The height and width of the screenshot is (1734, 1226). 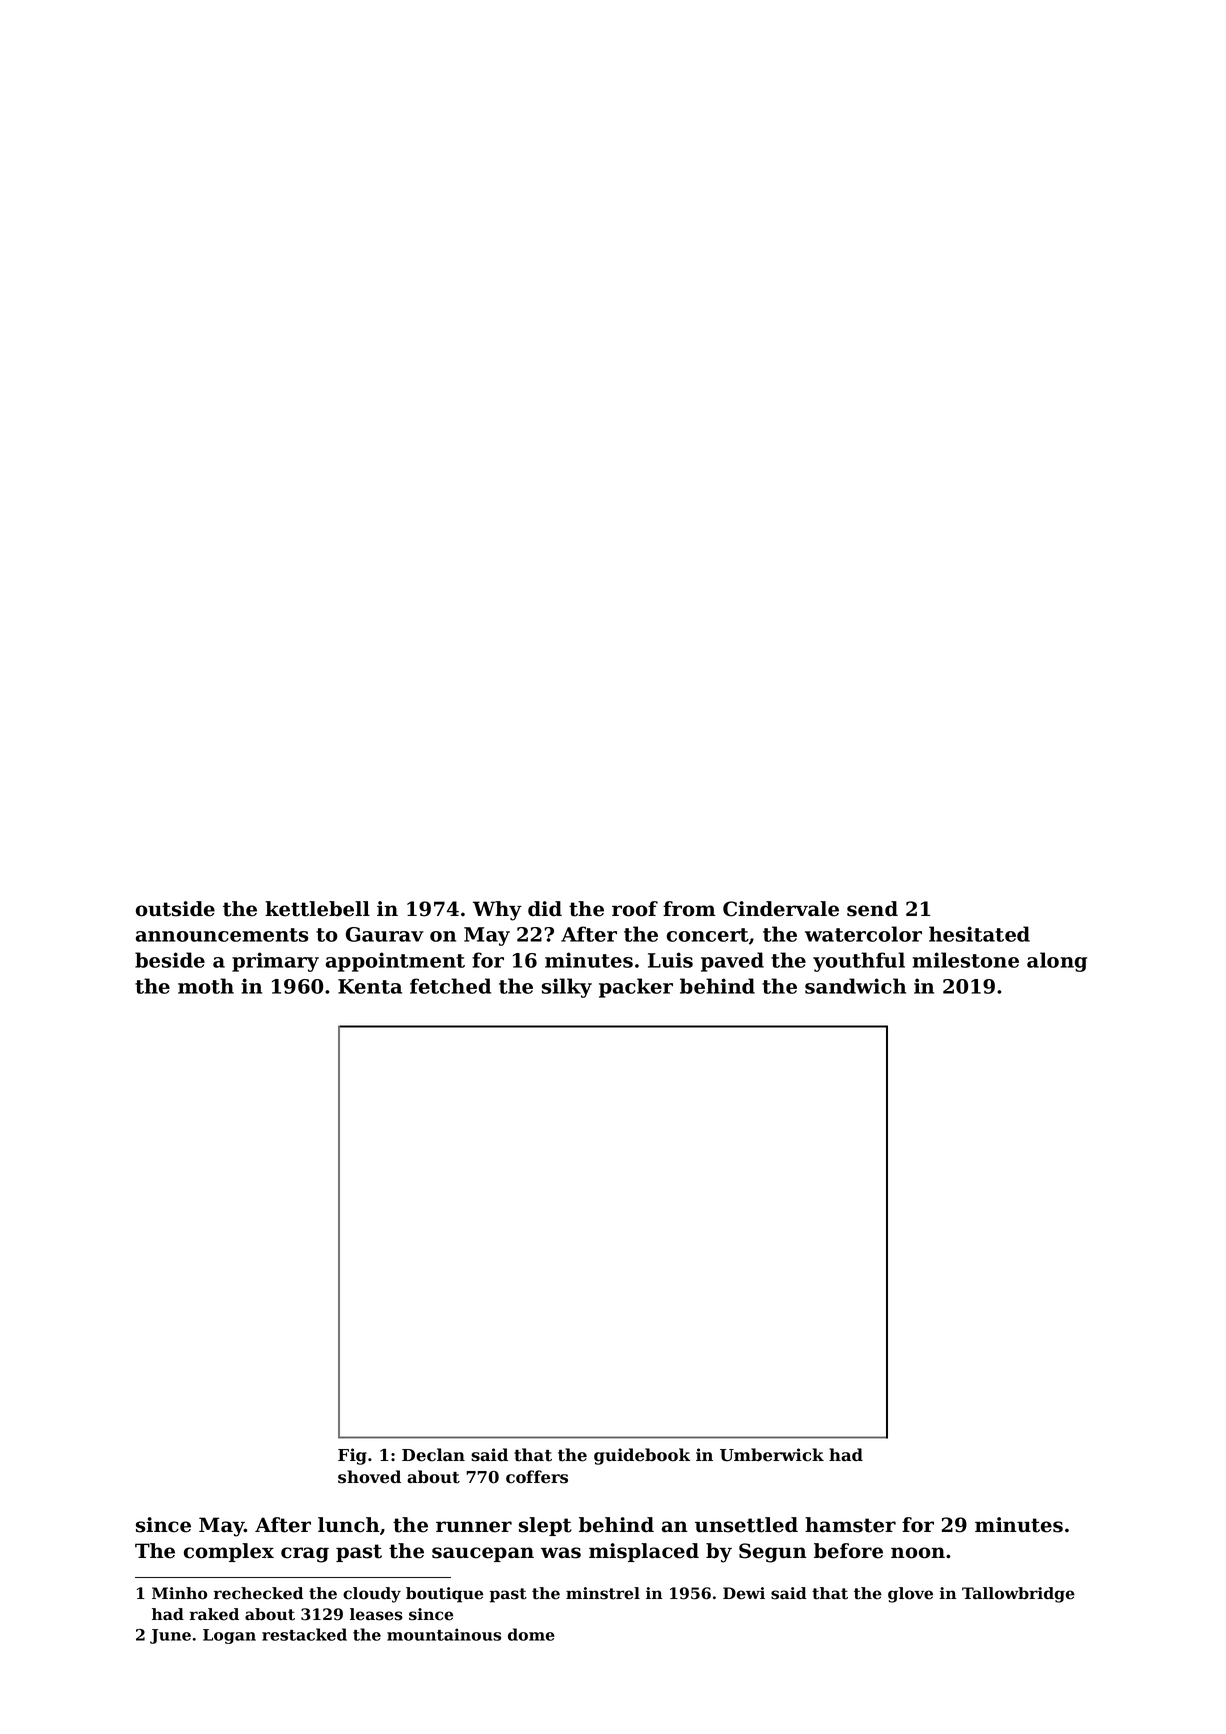 What do you see at coordinates (304, 1634) in the screenshot?
I see `restacked` at bounding box center [304, 1634].
